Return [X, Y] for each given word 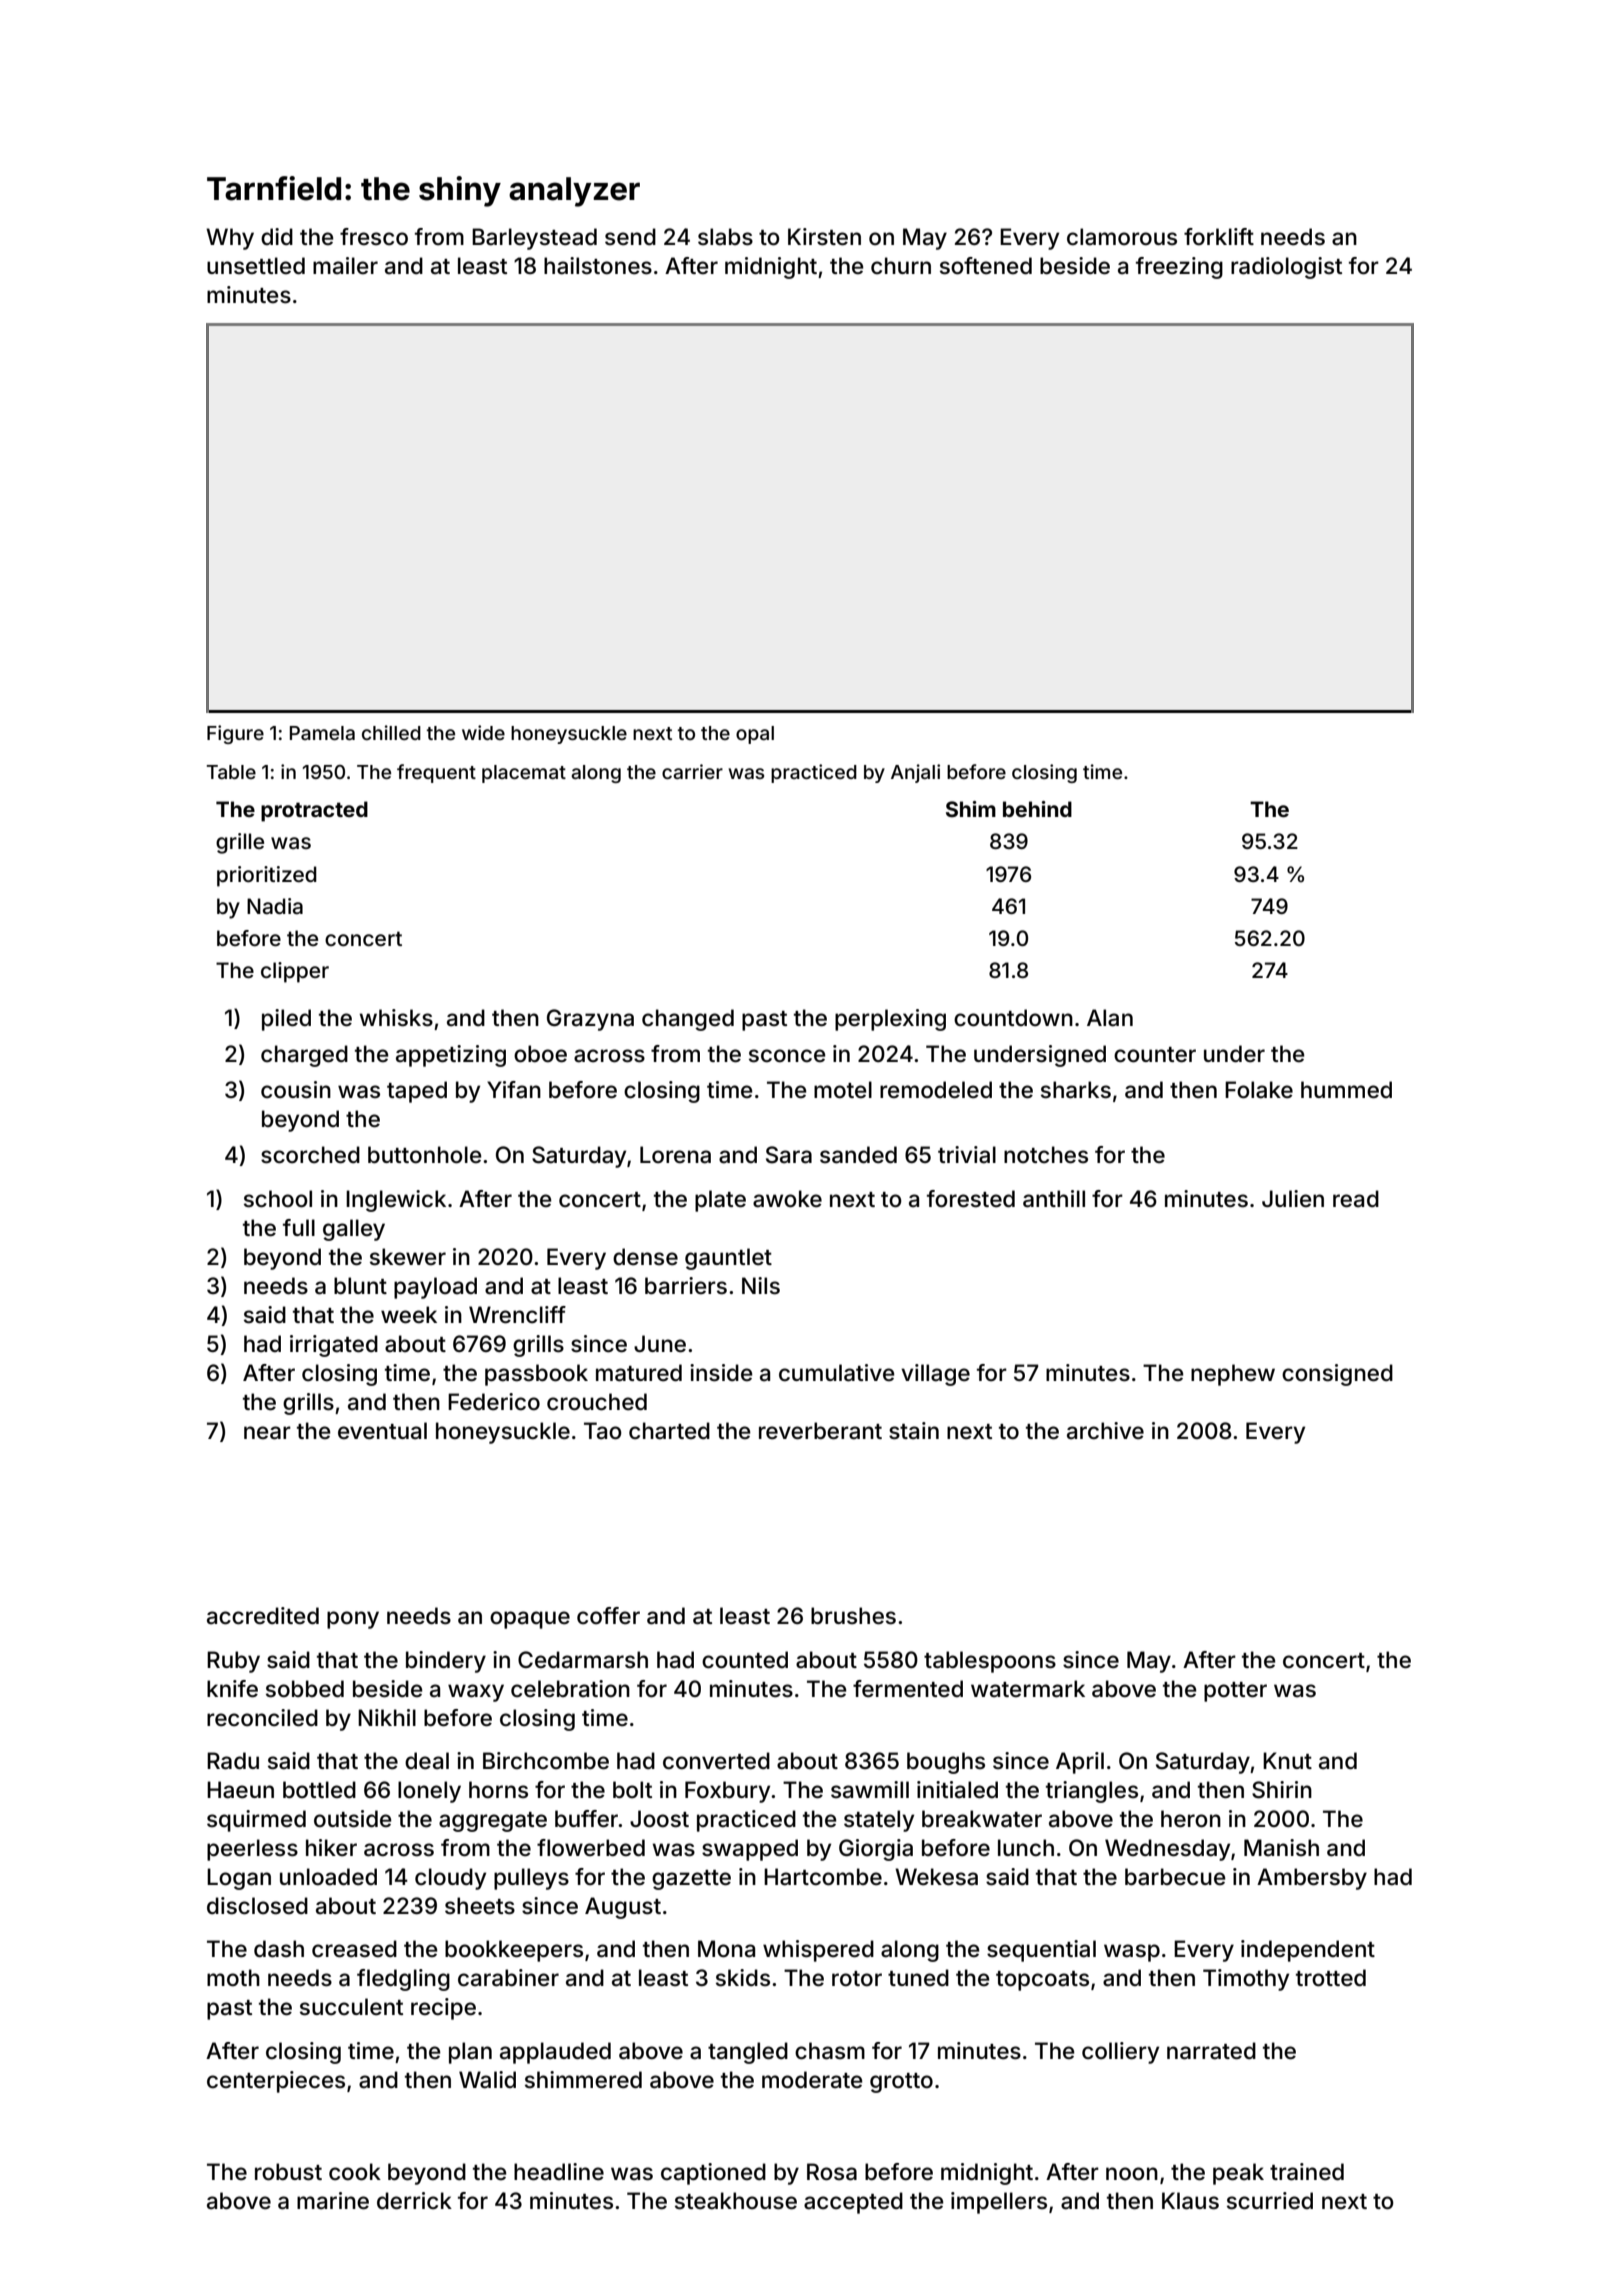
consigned [1337, 1375]
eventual [382, 1431]
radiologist [1286, 268]
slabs [725, 237]
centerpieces [276, 2082]
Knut [1287, 1760]
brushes [853, 1616]
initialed [957, 1790]
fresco [374, 236]
